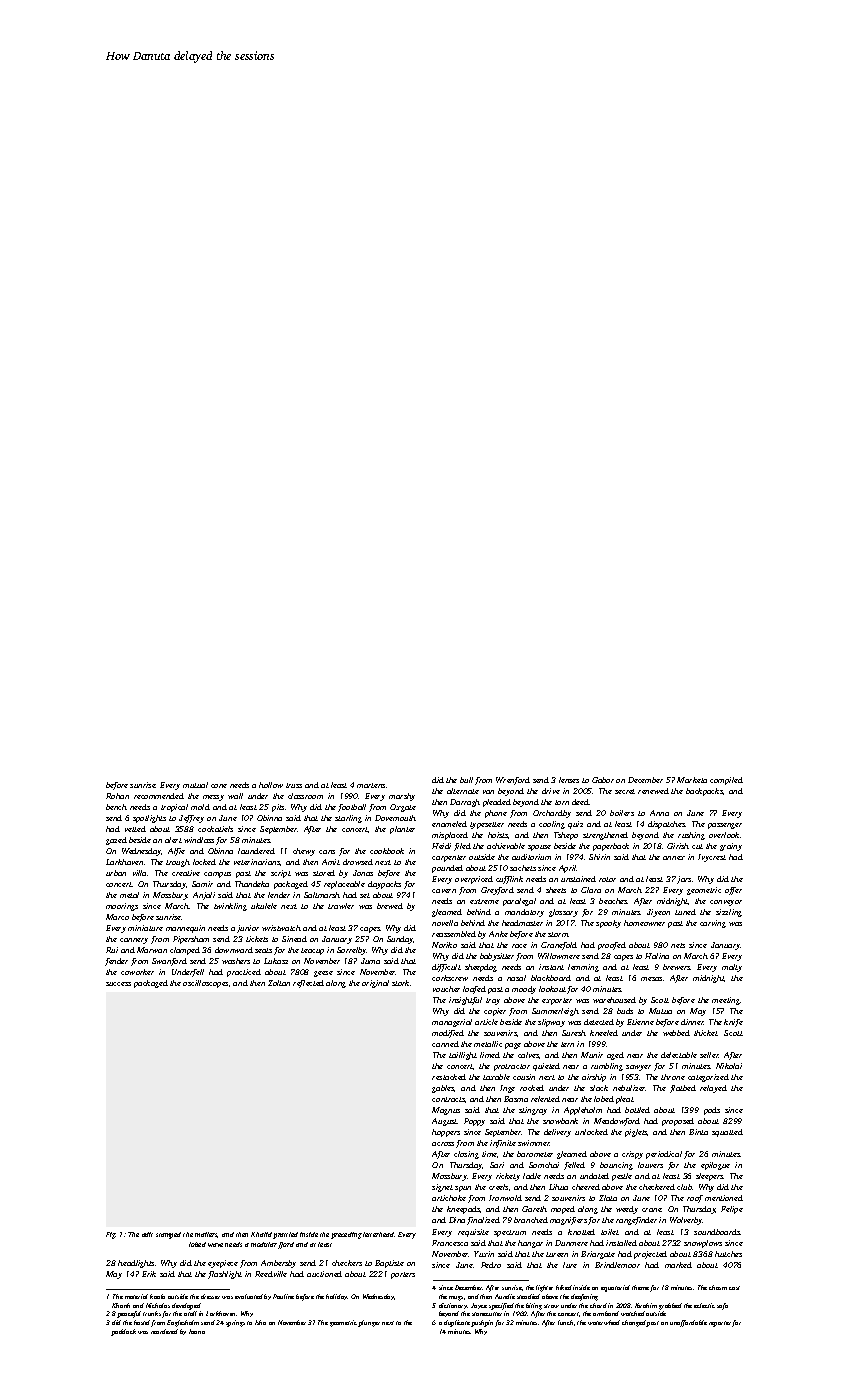 The width and height of the screenshot is (849, 1400). I want to click on carving, so click(713, 924).
